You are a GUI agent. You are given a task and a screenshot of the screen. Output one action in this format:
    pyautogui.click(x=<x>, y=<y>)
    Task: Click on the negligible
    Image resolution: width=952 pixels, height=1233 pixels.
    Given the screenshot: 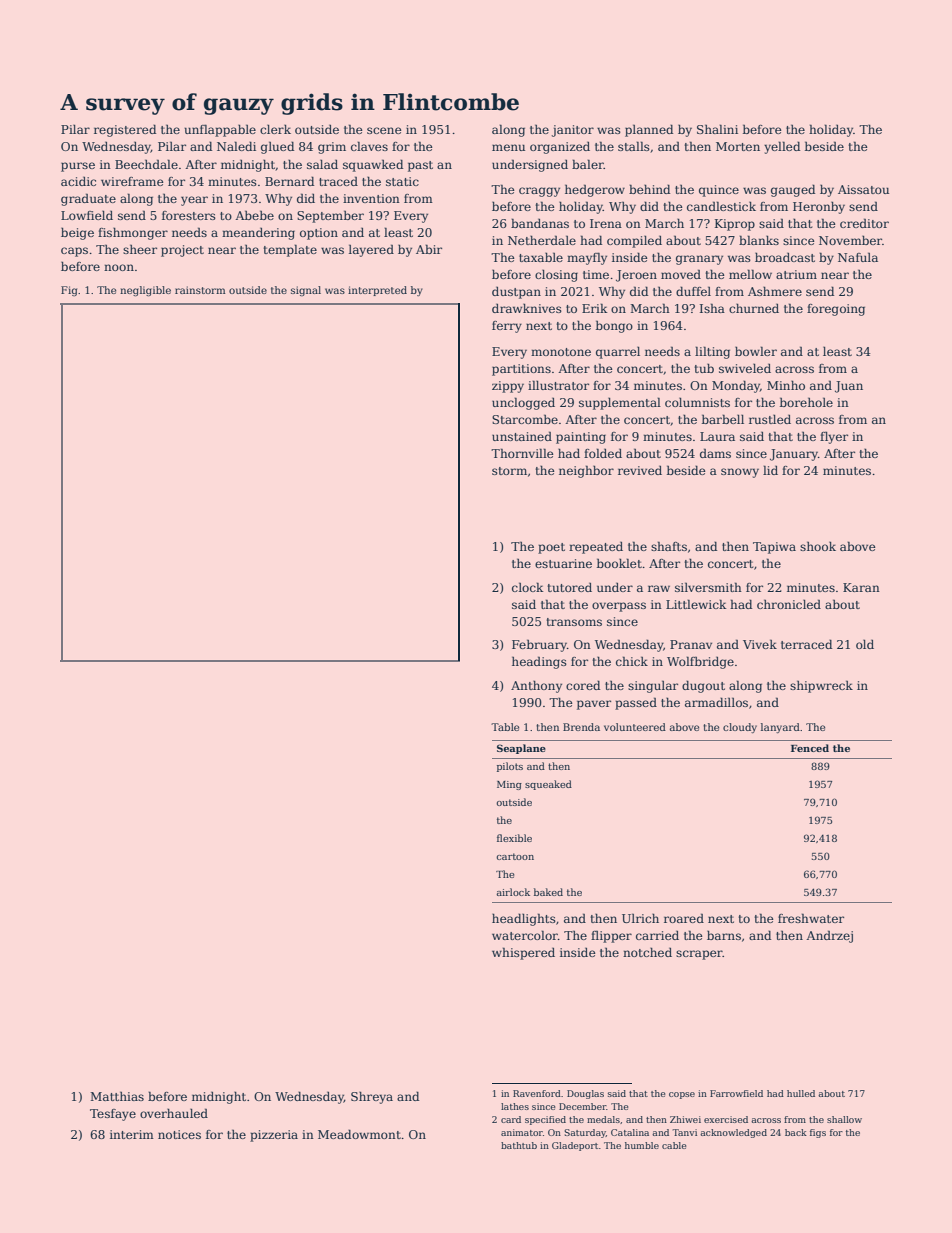 What is the action you would take?
    pyautogui.click(x=145, y=291)
